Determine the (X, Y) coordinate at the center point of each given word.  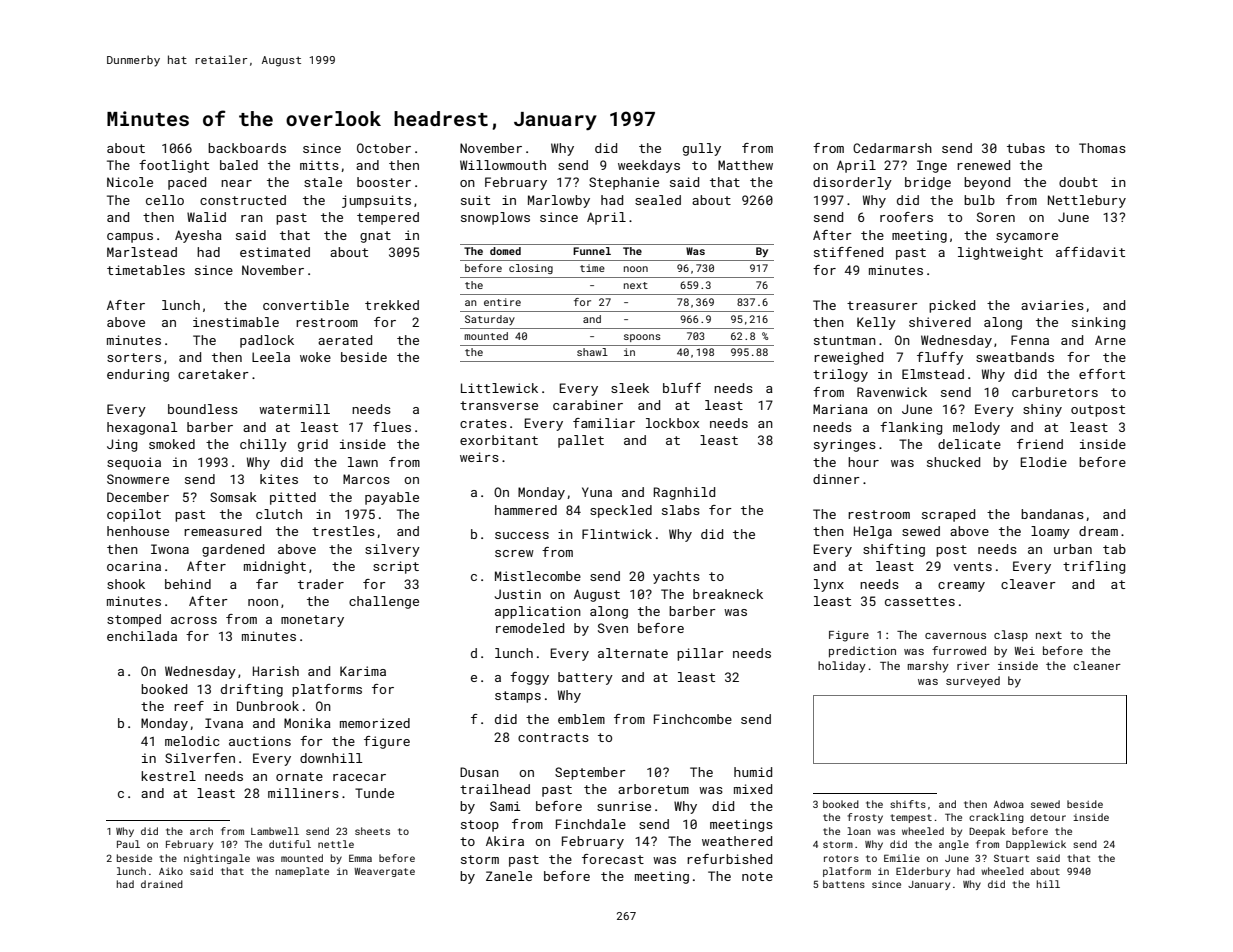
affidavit (1090, 252)
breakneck (728, 594)
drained (162, 884)
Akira (505, 841)
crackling (996, 818)
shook (126, 584)
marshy (928, 667)
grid (313, 445)
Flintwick (617, 534)
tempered (388, 218)
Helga (873, 532)
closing (531, 269)
